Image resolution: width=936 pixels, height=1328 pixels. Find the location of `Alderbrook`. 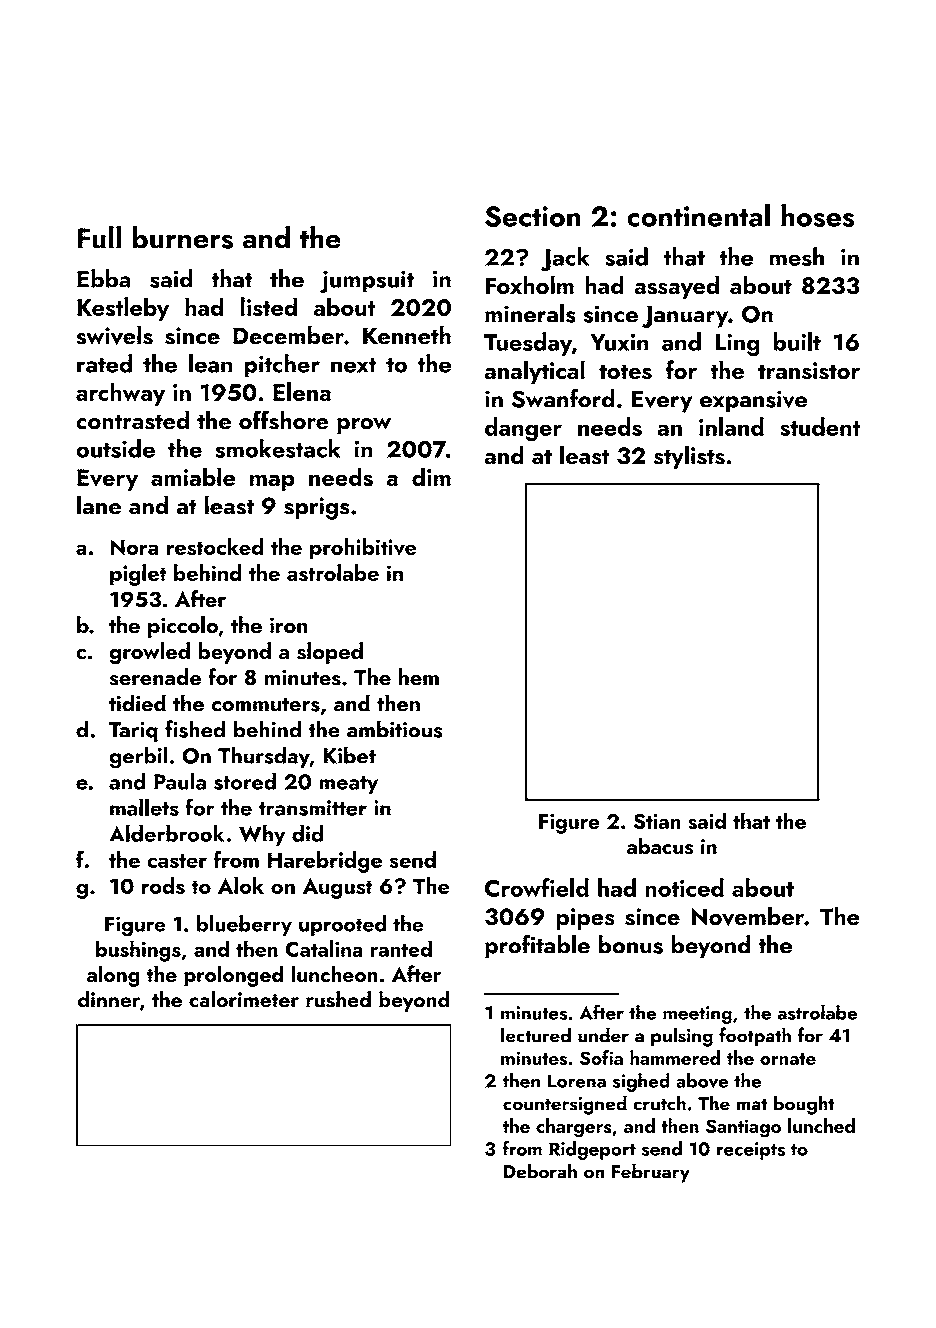

Alderbrook is located at coordinates (166, 833).
